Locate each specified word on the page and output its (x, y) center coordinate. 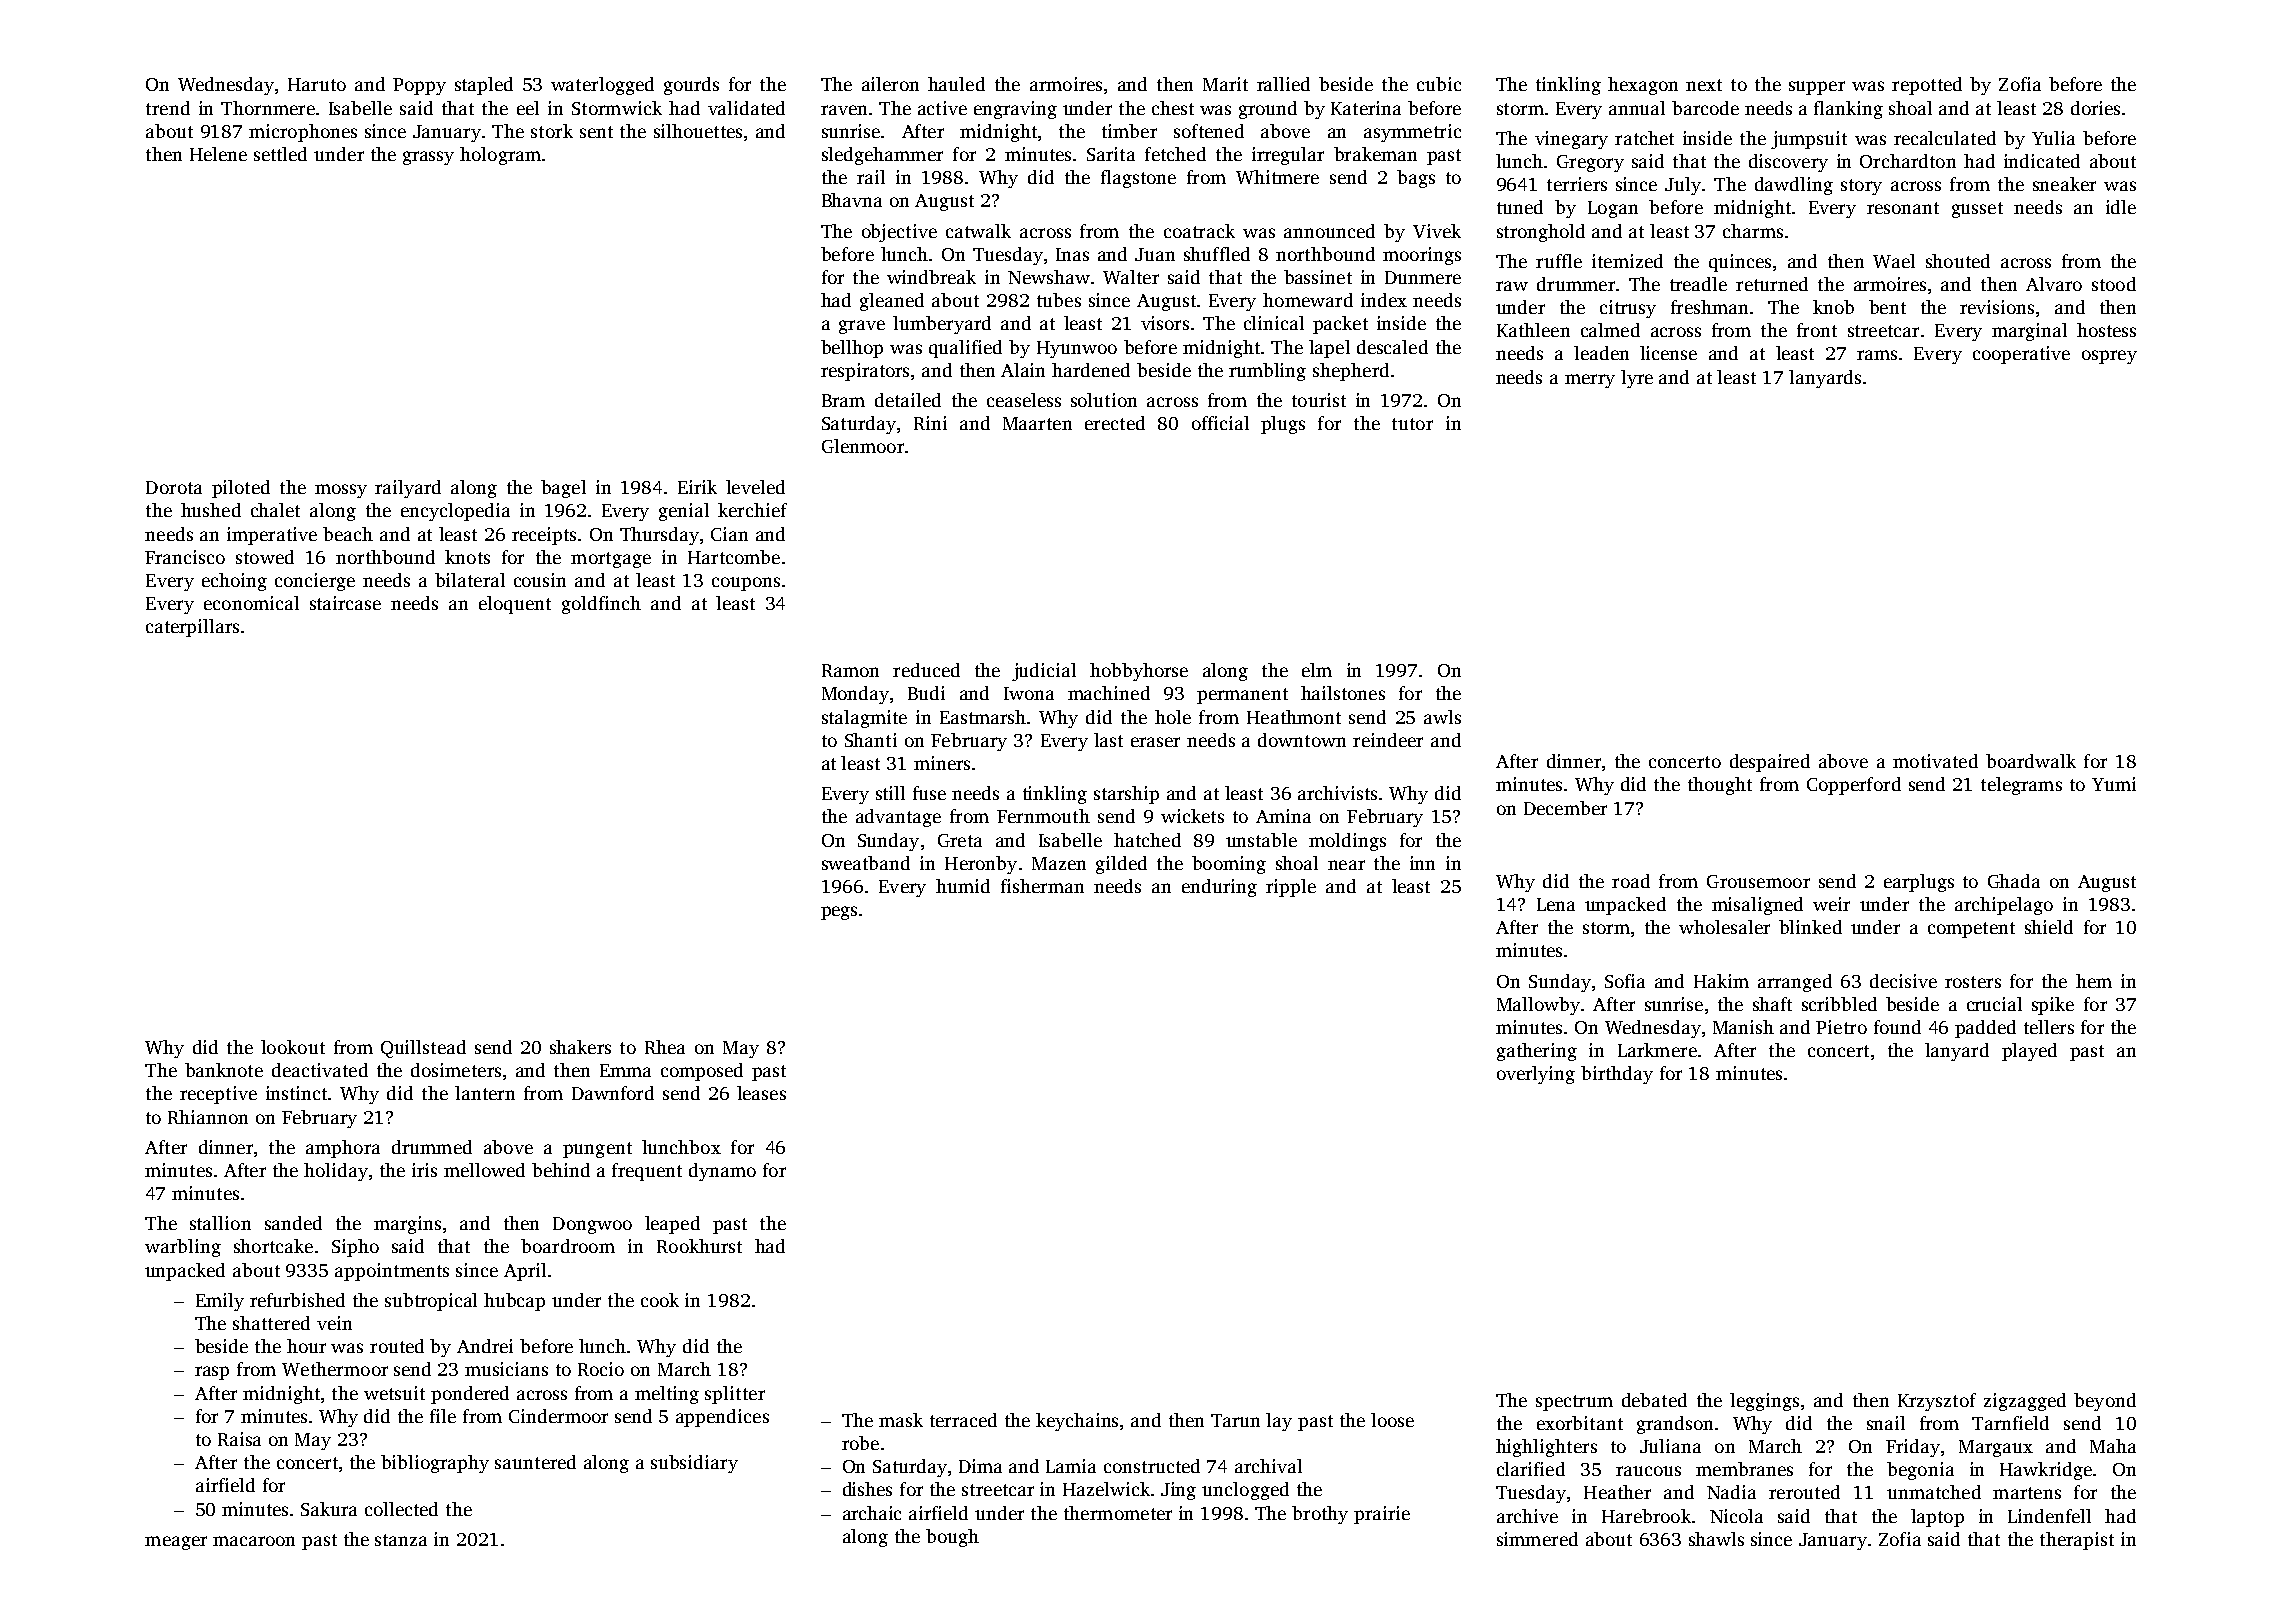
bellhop (852, 349)
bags (1416, 179)
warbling (183, 1248)
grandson (1675, 1425)
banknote (224, 1070)
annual (1637, 108)
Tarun (1235, 1420)
